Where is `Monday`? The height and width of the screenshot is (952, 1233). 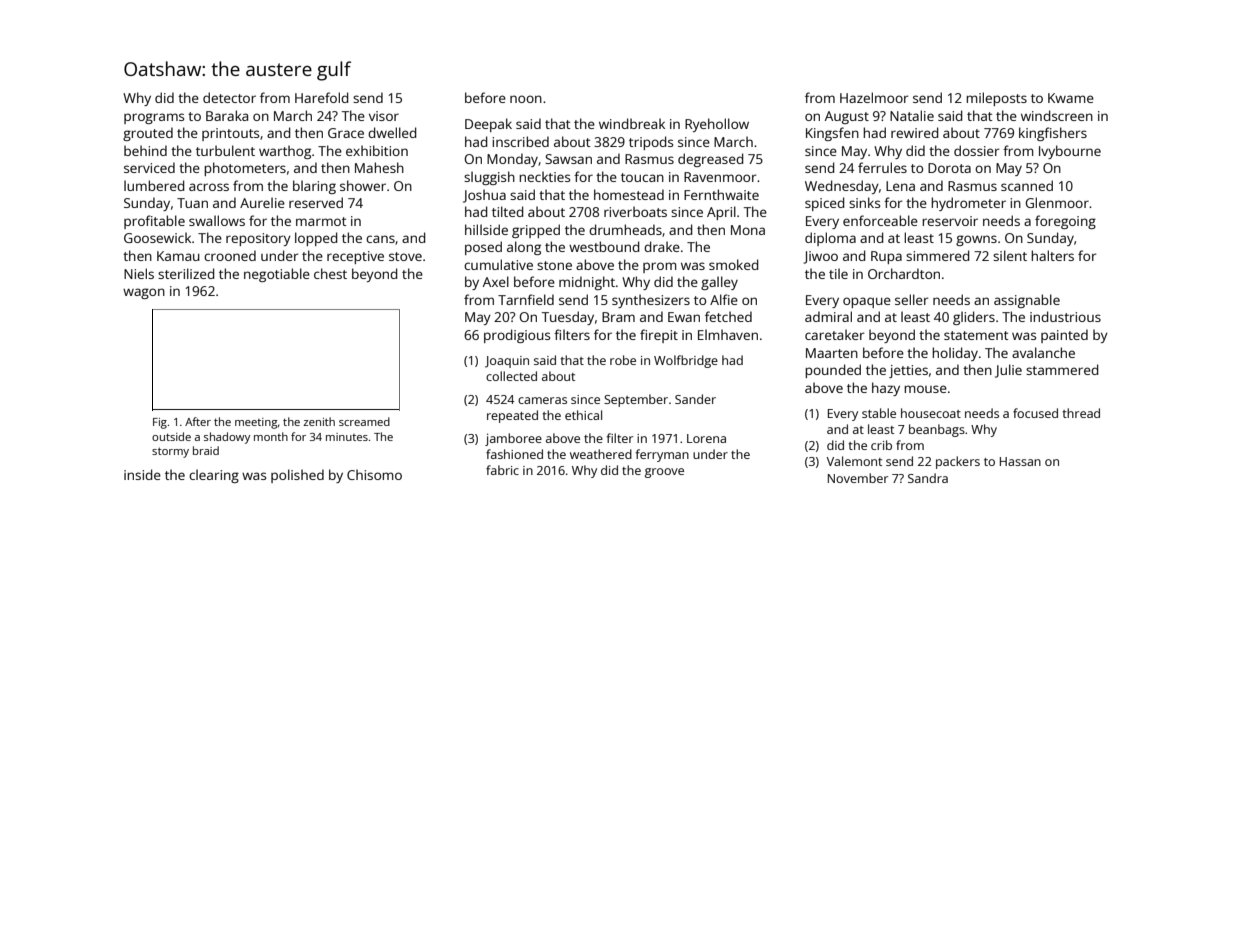 Monday is located at coordinates (512, 160).
